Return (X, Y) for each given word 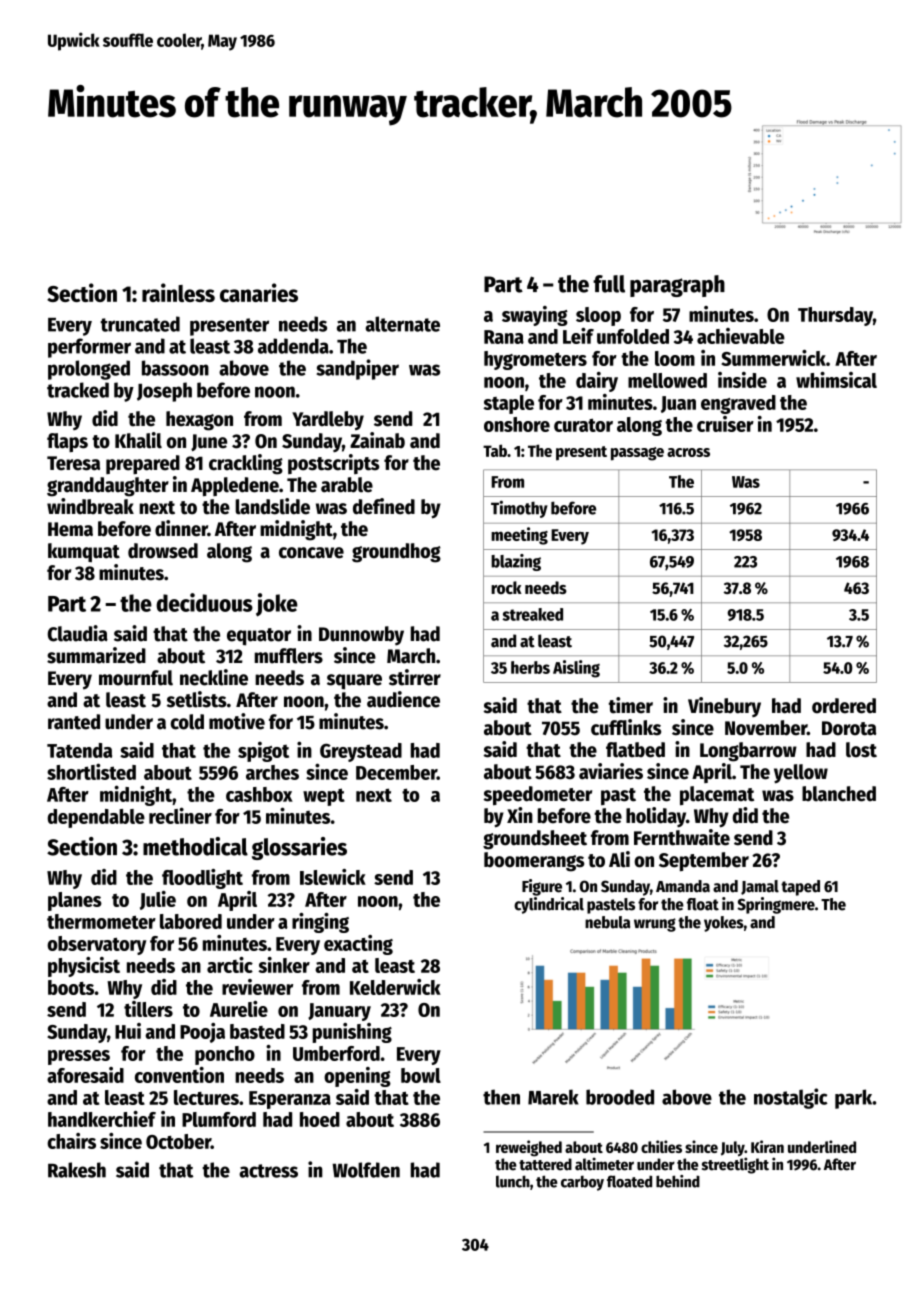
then (501, 1097)
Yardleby (328, 420)
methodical (195, 846)
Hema (70, 529)
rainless (178, 292)
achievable (741, 336)
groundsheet (535, 840)
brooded (620, 1097)
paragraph (677, 286)
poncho (225, 1055)
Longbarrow (748, 752)
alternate (402, 324)
